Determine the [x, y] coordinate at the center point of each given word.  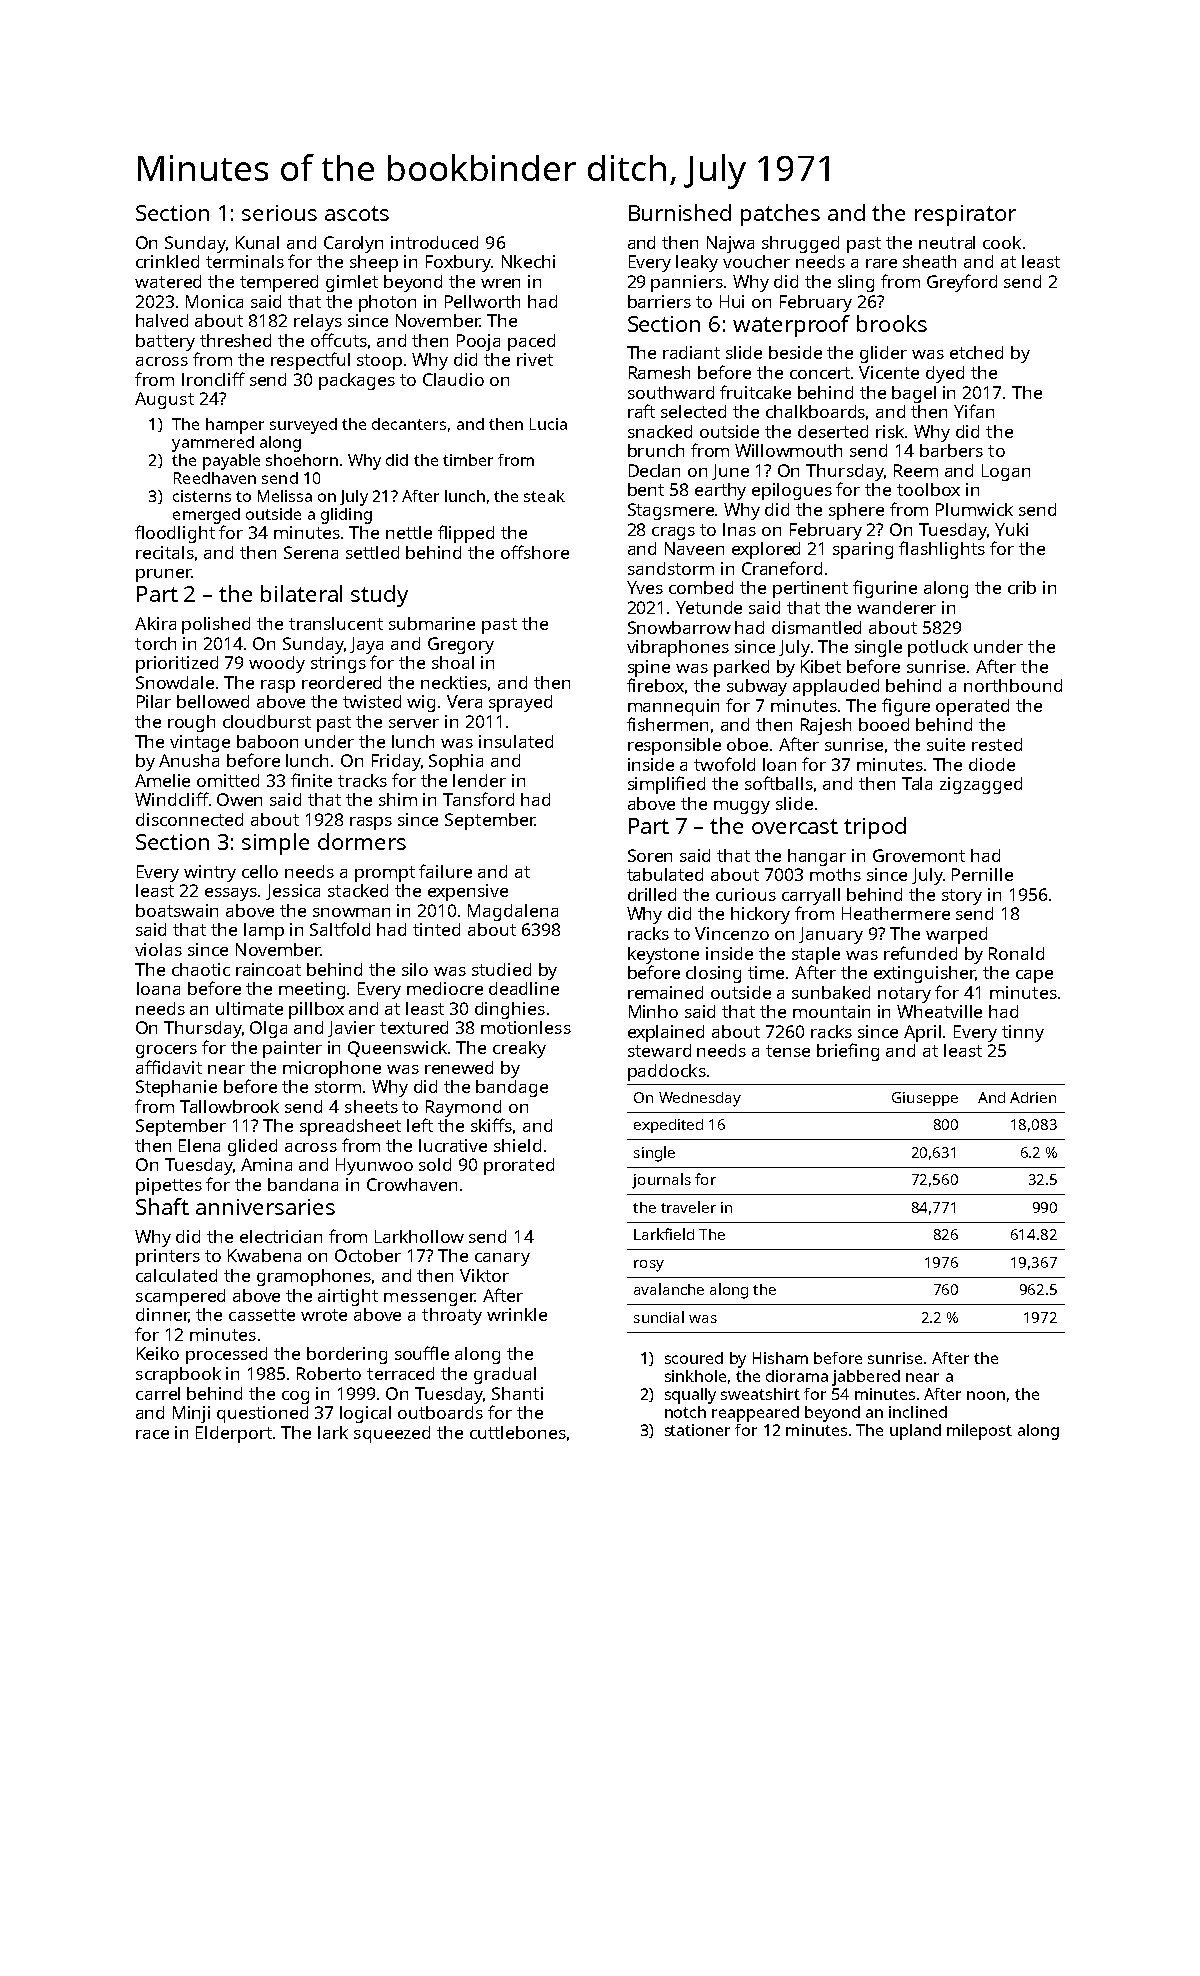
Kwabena [264, 1255]
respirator [965, 215]
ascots [357, 213]
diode [992, 764]
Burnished [680, 212]
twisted [372, 701]
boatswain [177, 910]
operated [972, 707]
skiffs [491, 1125]
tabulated [665, 874]
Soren [650, 855]
